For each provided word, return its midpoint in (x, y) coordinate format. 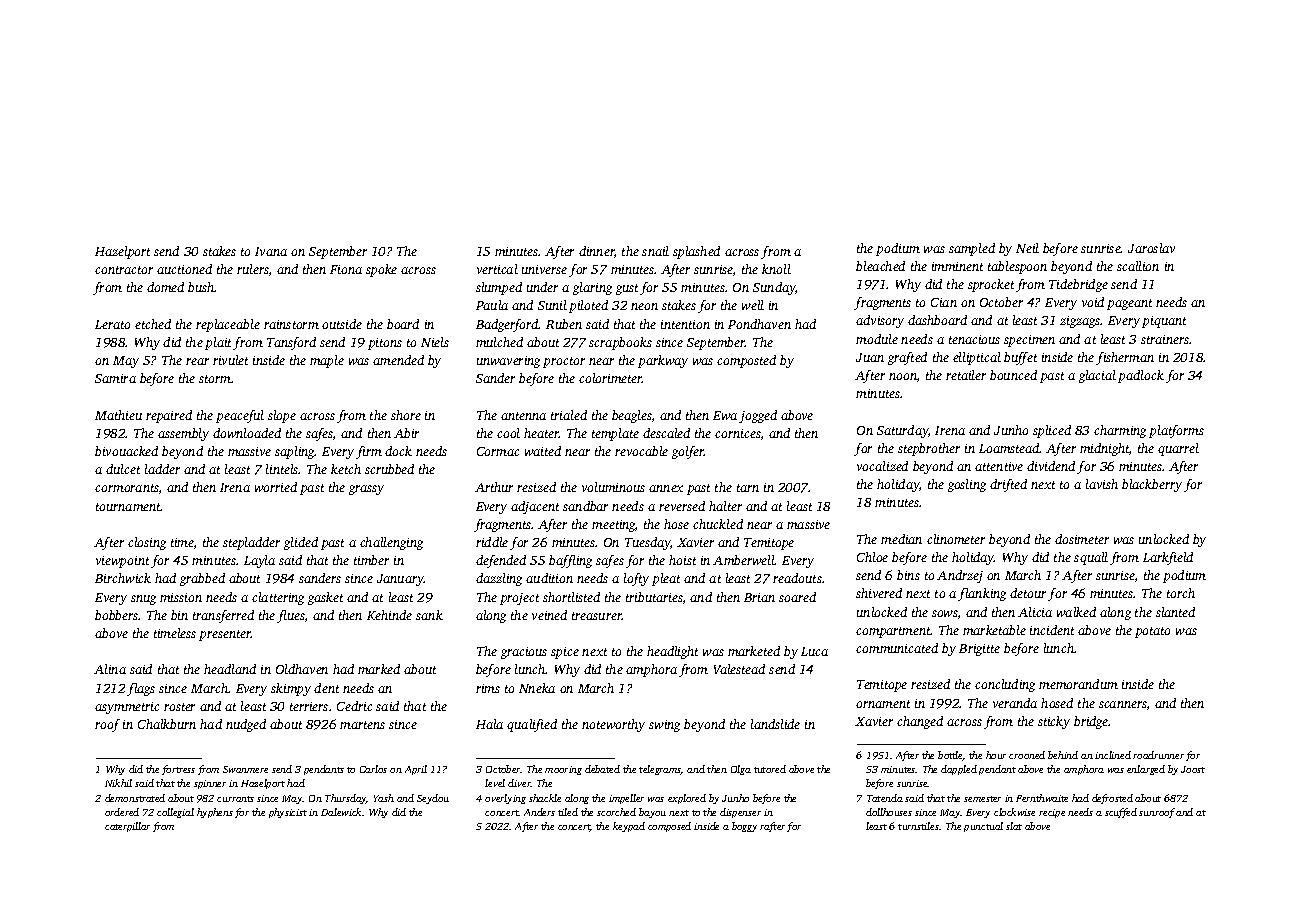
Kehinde (389, 615)
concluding (1005, 685)
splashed (696, 252)
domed (165, 287)
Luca (814, 651)
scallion (1138, 266)
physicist (288, 813)
